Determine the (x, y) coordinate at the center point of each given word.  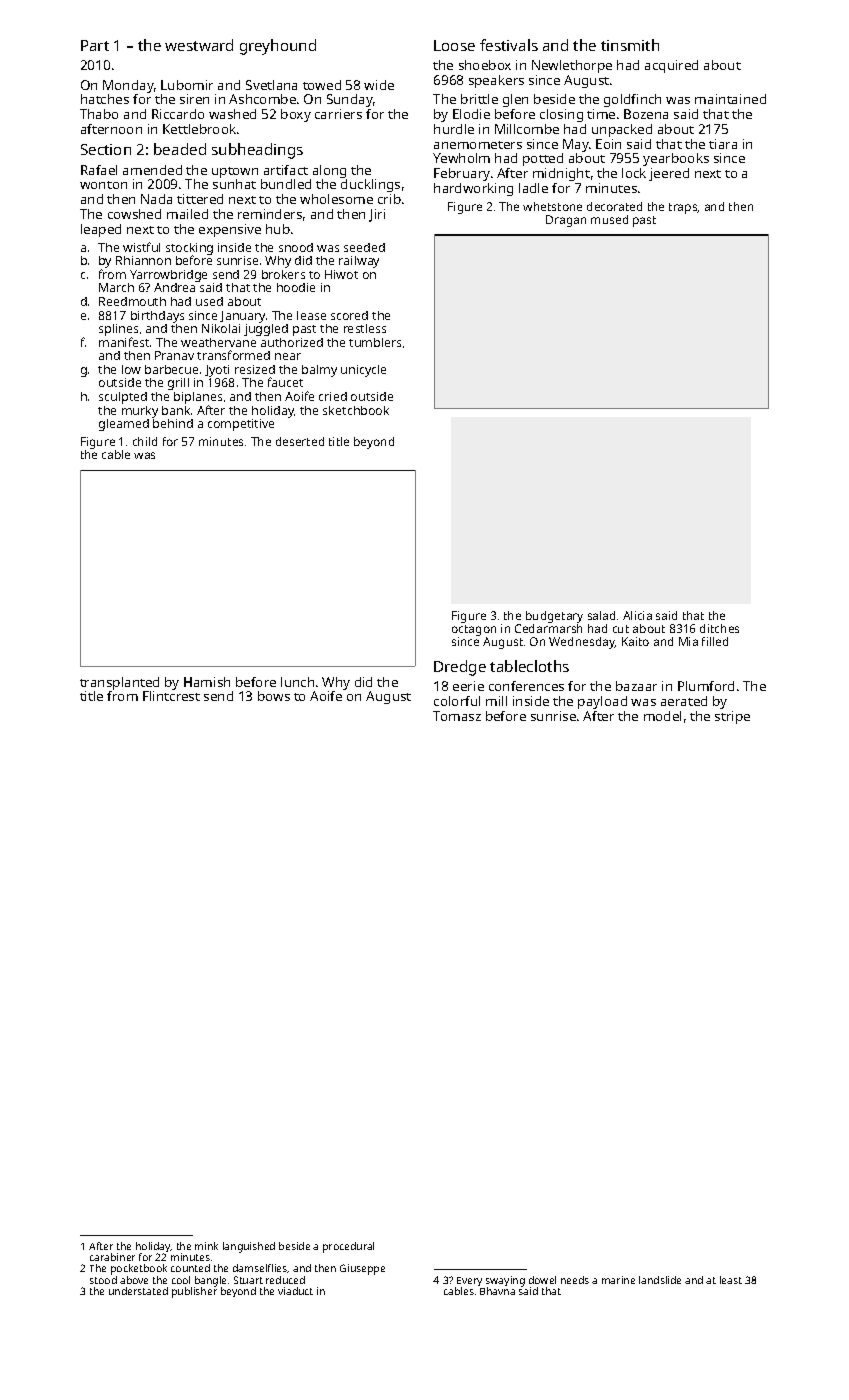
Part (95, 45)
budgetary (554, 617)
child (145, 441)
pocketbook (139, 1269)
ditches (719, 628)
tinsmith (630, 45)
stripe (732, 717)
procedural (348, 1247)
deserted (300, 441)
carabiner (112, 1257)
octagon (474, 630)
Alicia (637, 615)
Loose (454, 45)
